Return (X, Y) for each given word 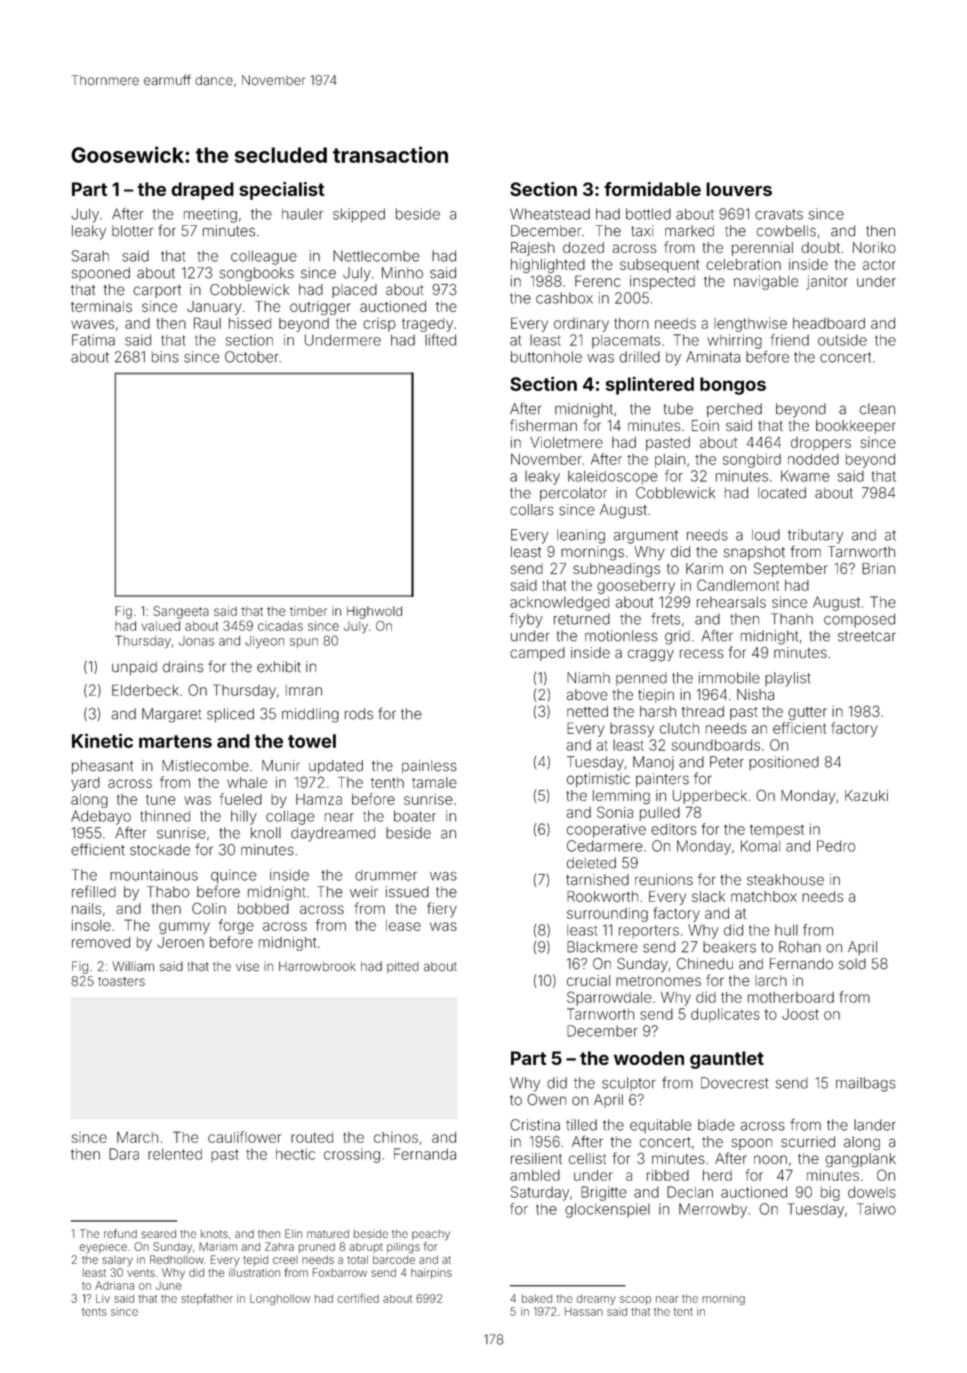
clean (877, 409)
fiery (442, 909)
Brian (878, 568)
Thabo (168, 892)
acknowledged (559, 603)
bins (165, 357)
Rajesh (533, 249)
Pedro (836, 846)
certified (358, 1298)
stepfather (207, 1299)
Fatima (93, 340)
